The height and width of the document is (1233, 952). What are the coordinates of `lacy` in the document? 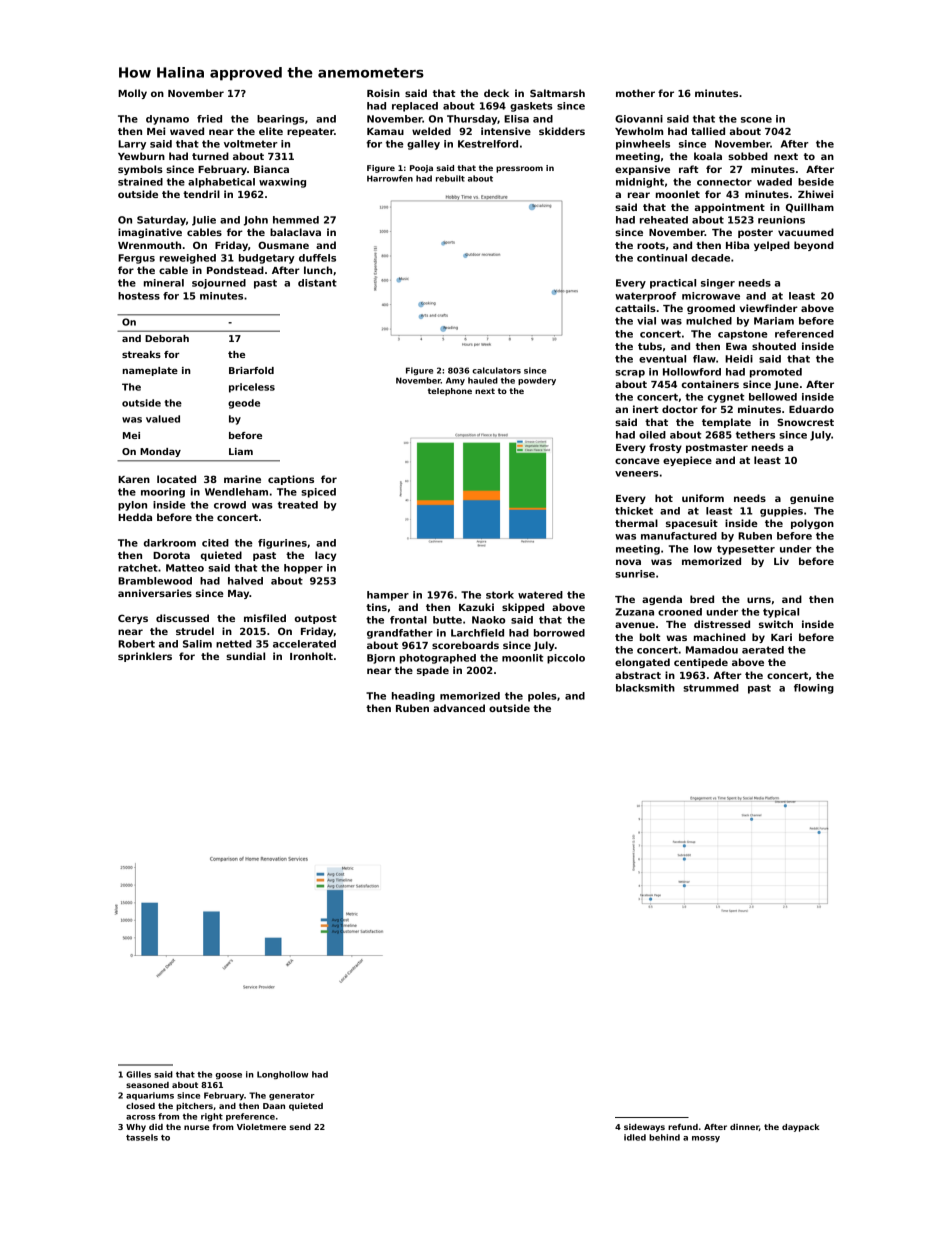 It's located at (325, 556).
